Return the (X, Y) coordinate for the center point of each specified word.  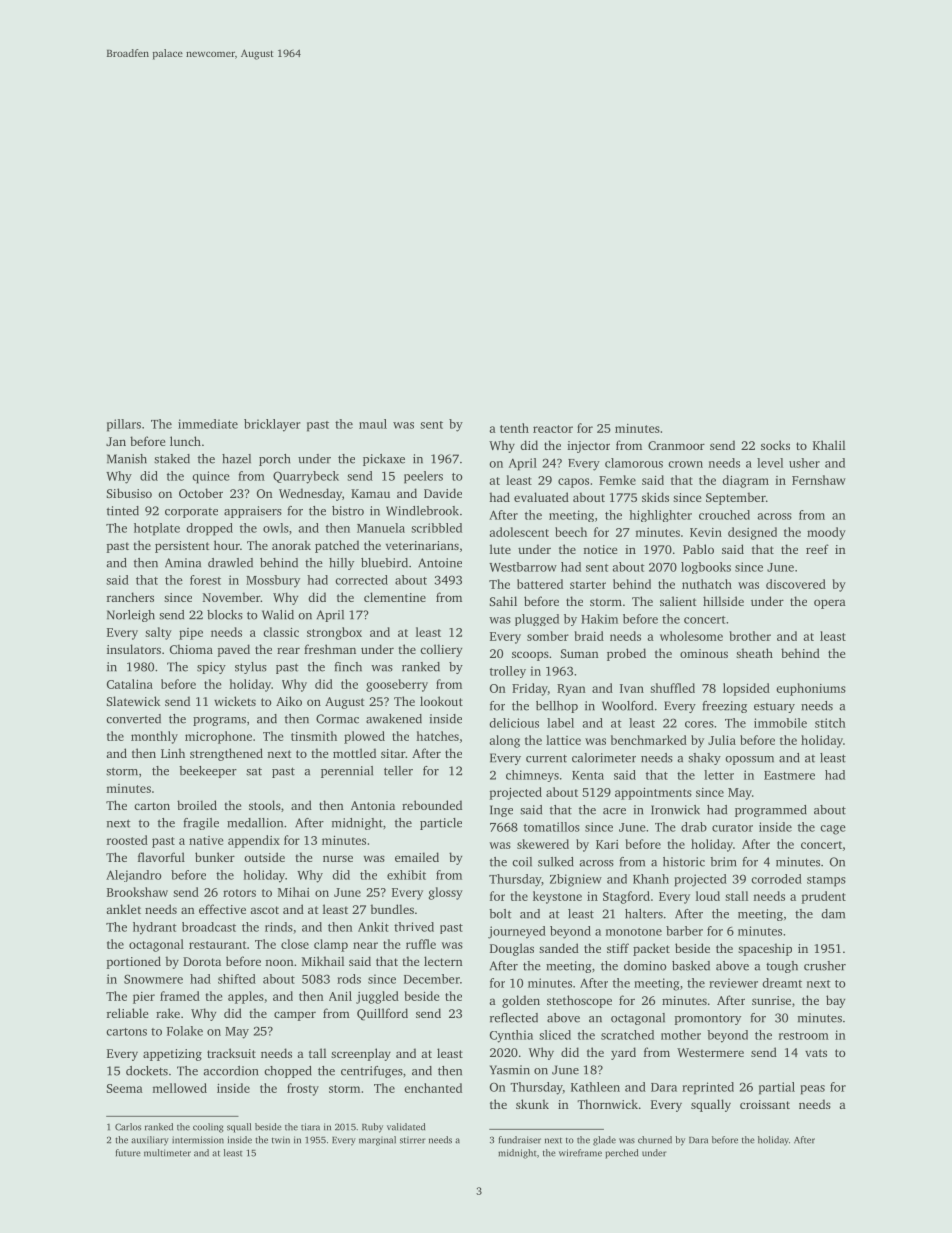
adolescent (519, 532)
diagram (745, 481)
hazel (236, 459)
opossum (749, 760)
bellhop (557, 707)
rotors (239, 893)
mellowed (179, 1088)
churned (655, 1140)
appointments (653, 794)
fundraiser (520, 1140)
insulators (134, 649)
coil (522, 862)
